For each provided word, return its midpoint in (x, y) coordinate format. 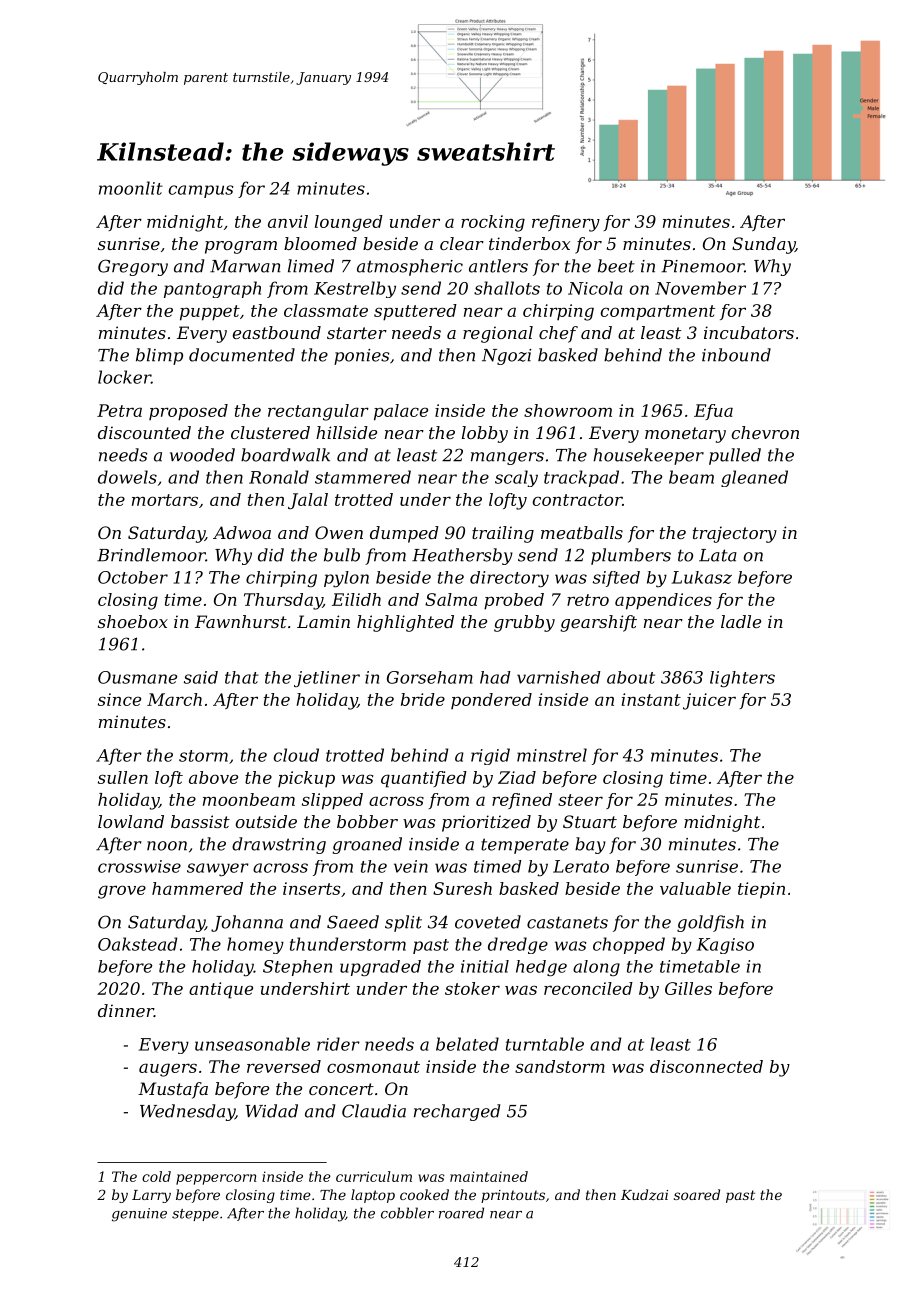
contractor (577, 500)
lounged (349, 223)
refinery (566, 223)
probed (514, 601)
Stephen (297, 968)
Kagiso (725, 946)
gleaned (754, 478)
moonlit (131, 188)
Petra (119, 410)
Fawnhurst (241, 621)
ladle (741, 621)
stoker (472, 988)
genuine (139, 1215)
